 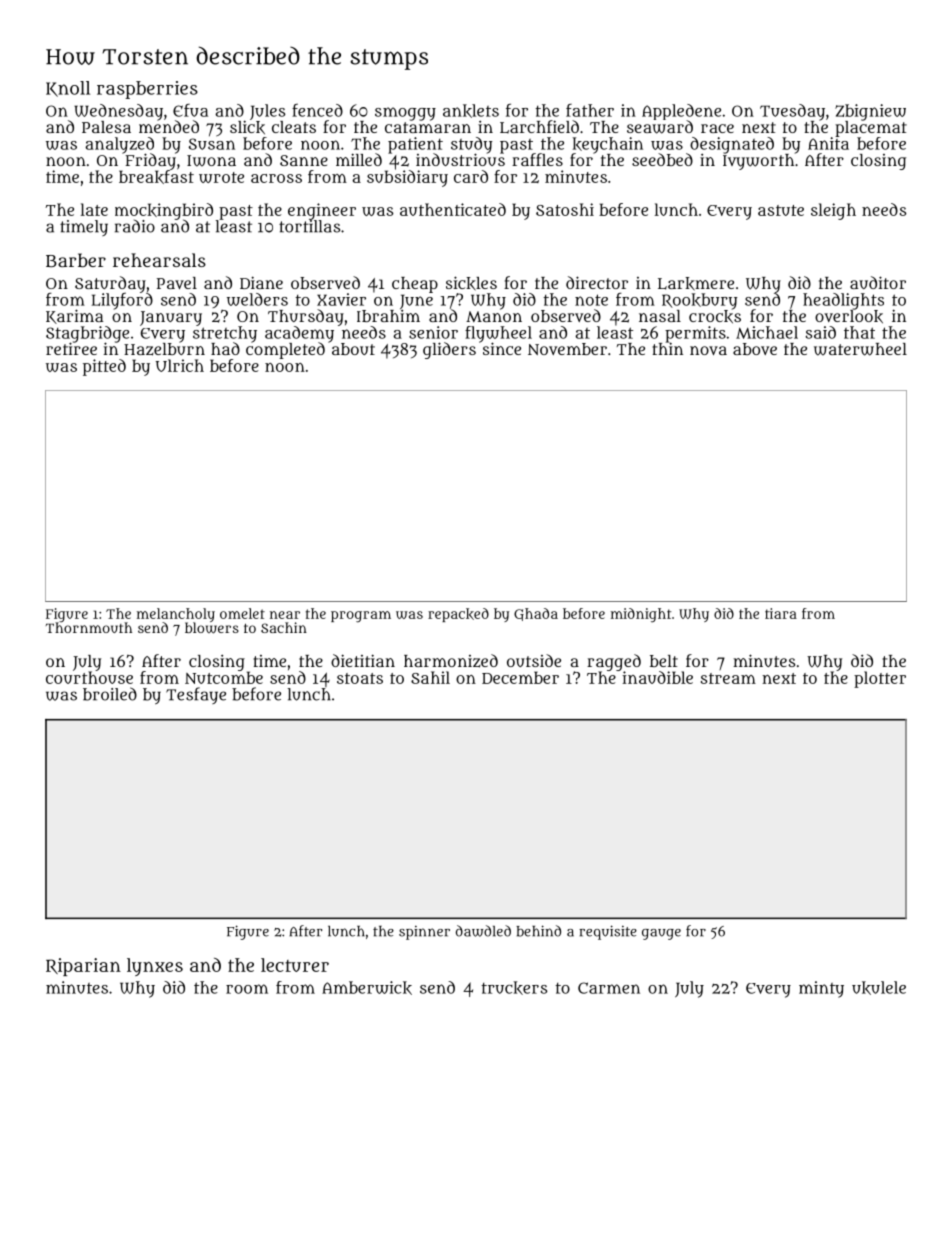 I want to click on Thornmouth, so click(x=89, y=628).
